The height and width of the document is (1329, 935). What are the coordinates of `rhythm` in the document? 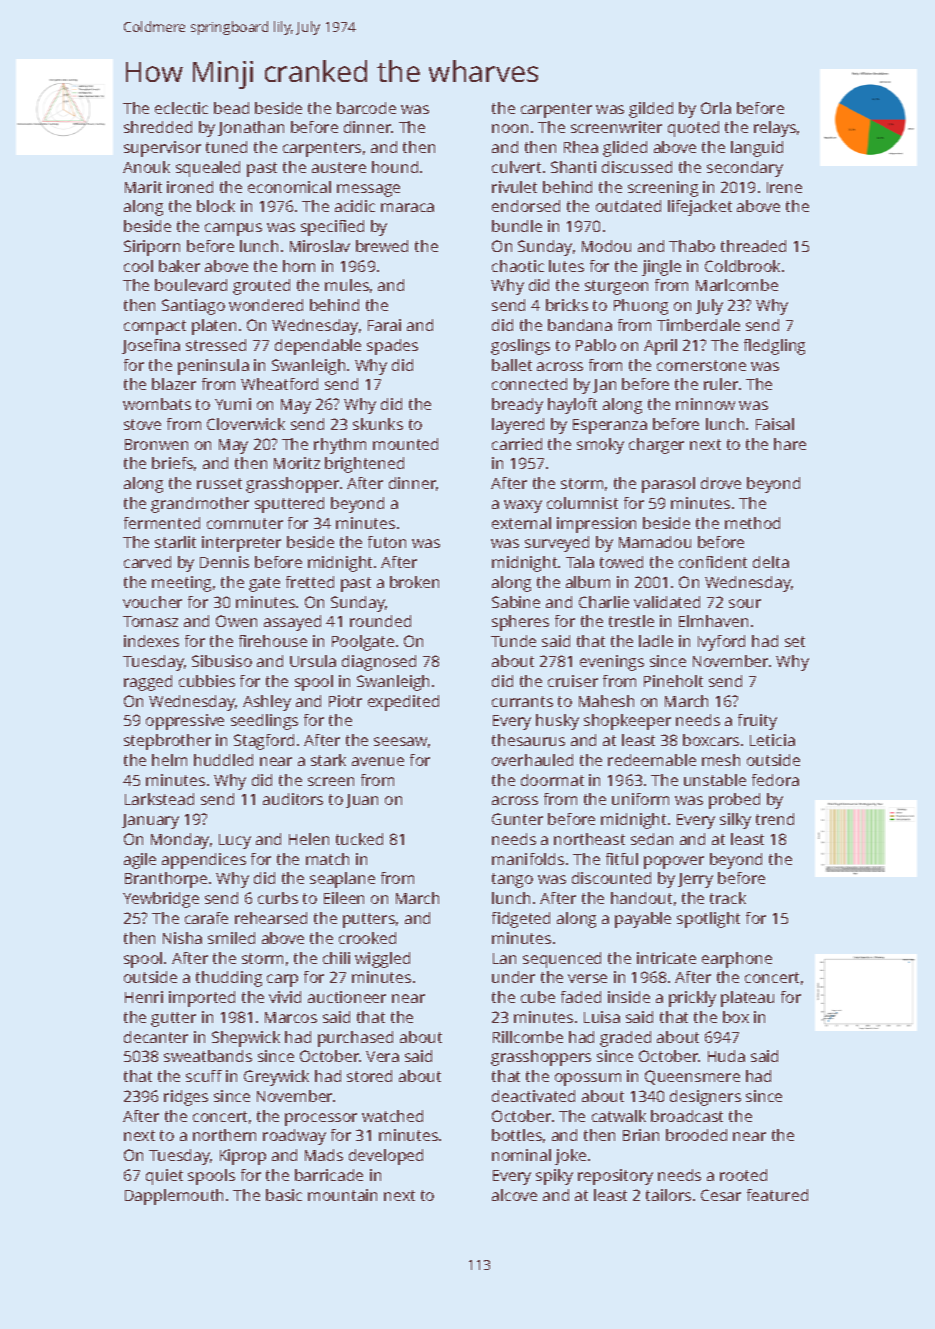 It's located at (340, 446).
